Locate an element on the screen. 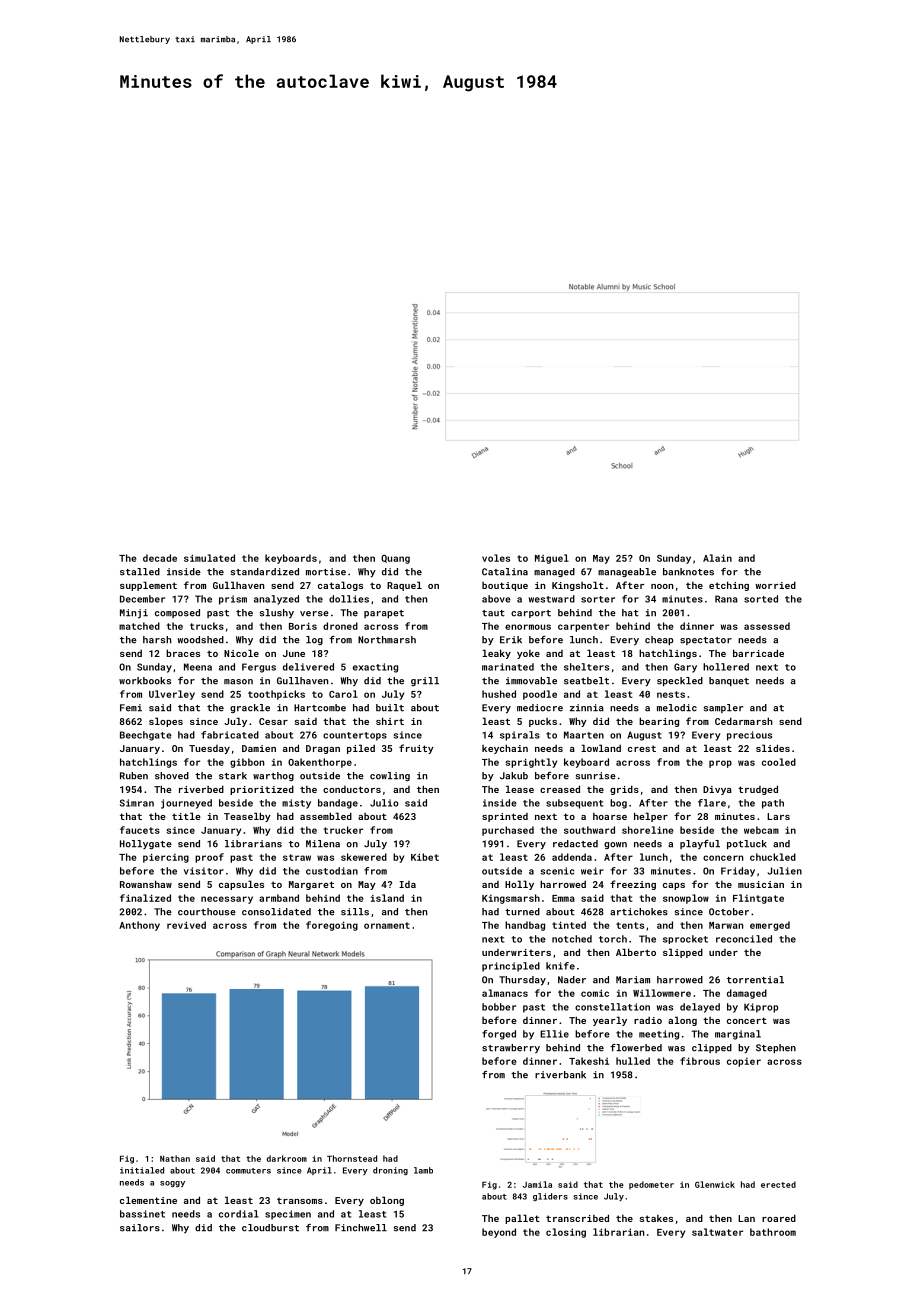 This screenshot has height=1308, width=924. cloudburst is located at coordinates (270, 1228).
